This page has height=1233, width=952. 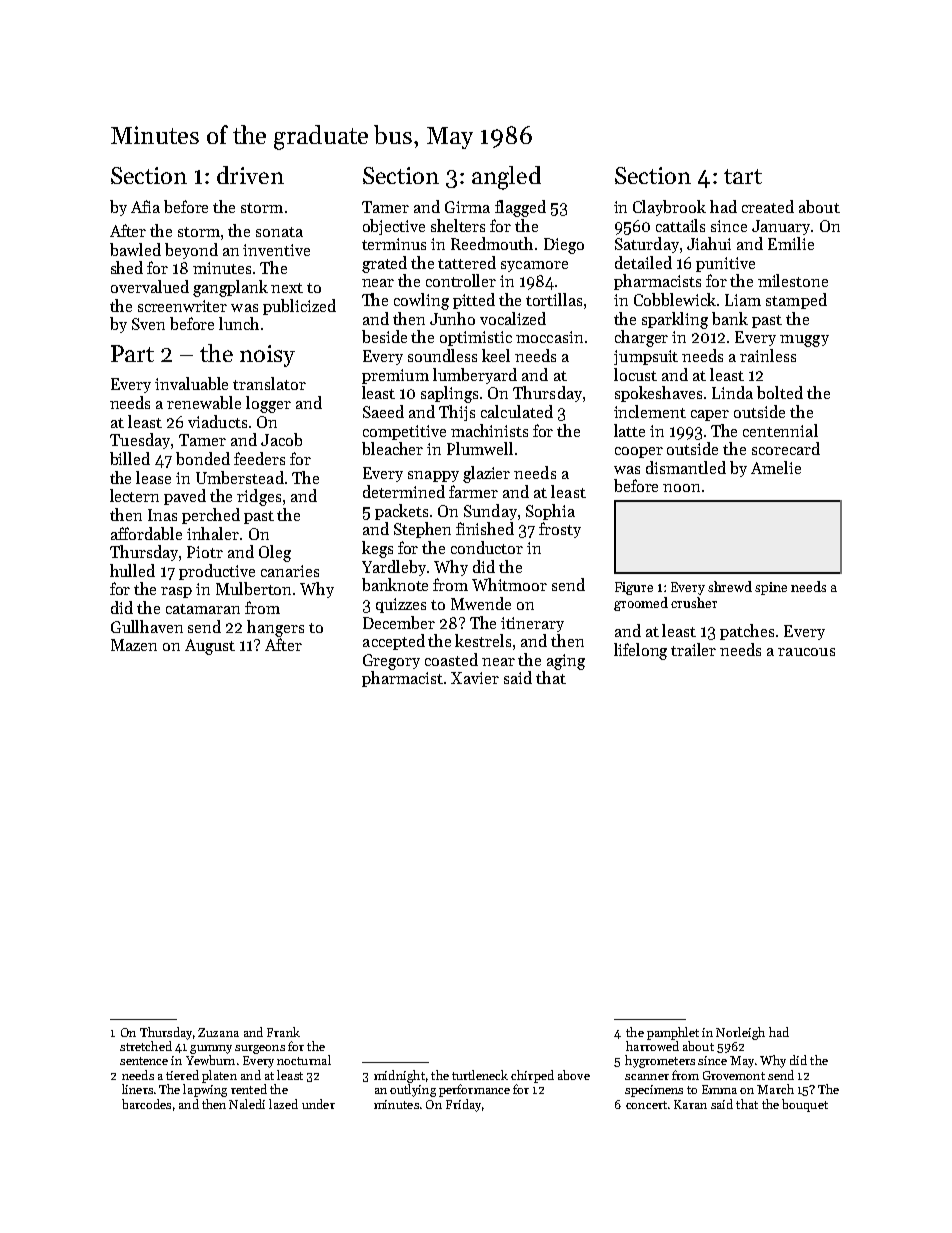 What do you see at coordinates (463, 1105) in the page?
I see `Friday` at bounding box center [463, 1105].
